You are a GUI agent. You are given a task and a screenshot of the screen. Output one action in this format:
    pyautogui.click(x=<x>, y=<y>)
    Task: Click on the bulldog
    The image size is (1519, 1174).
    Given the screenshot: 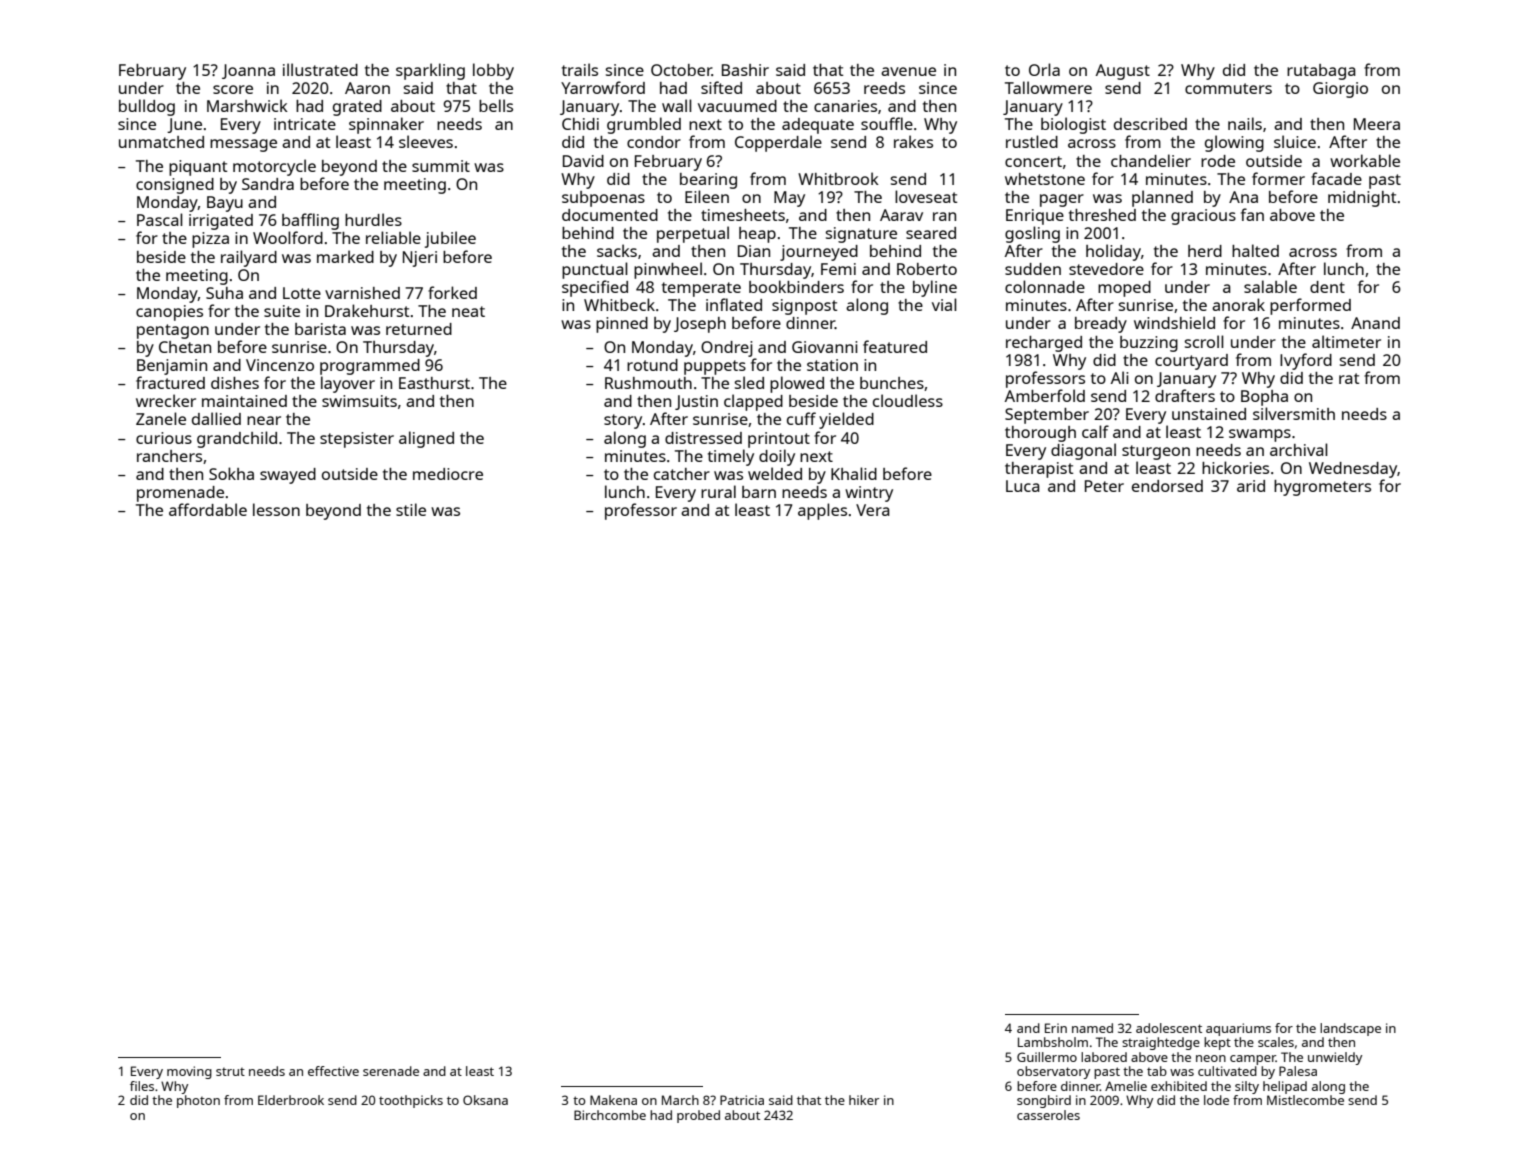 What is the action you would take?
    pyautogui.click(x=147, y=107)
